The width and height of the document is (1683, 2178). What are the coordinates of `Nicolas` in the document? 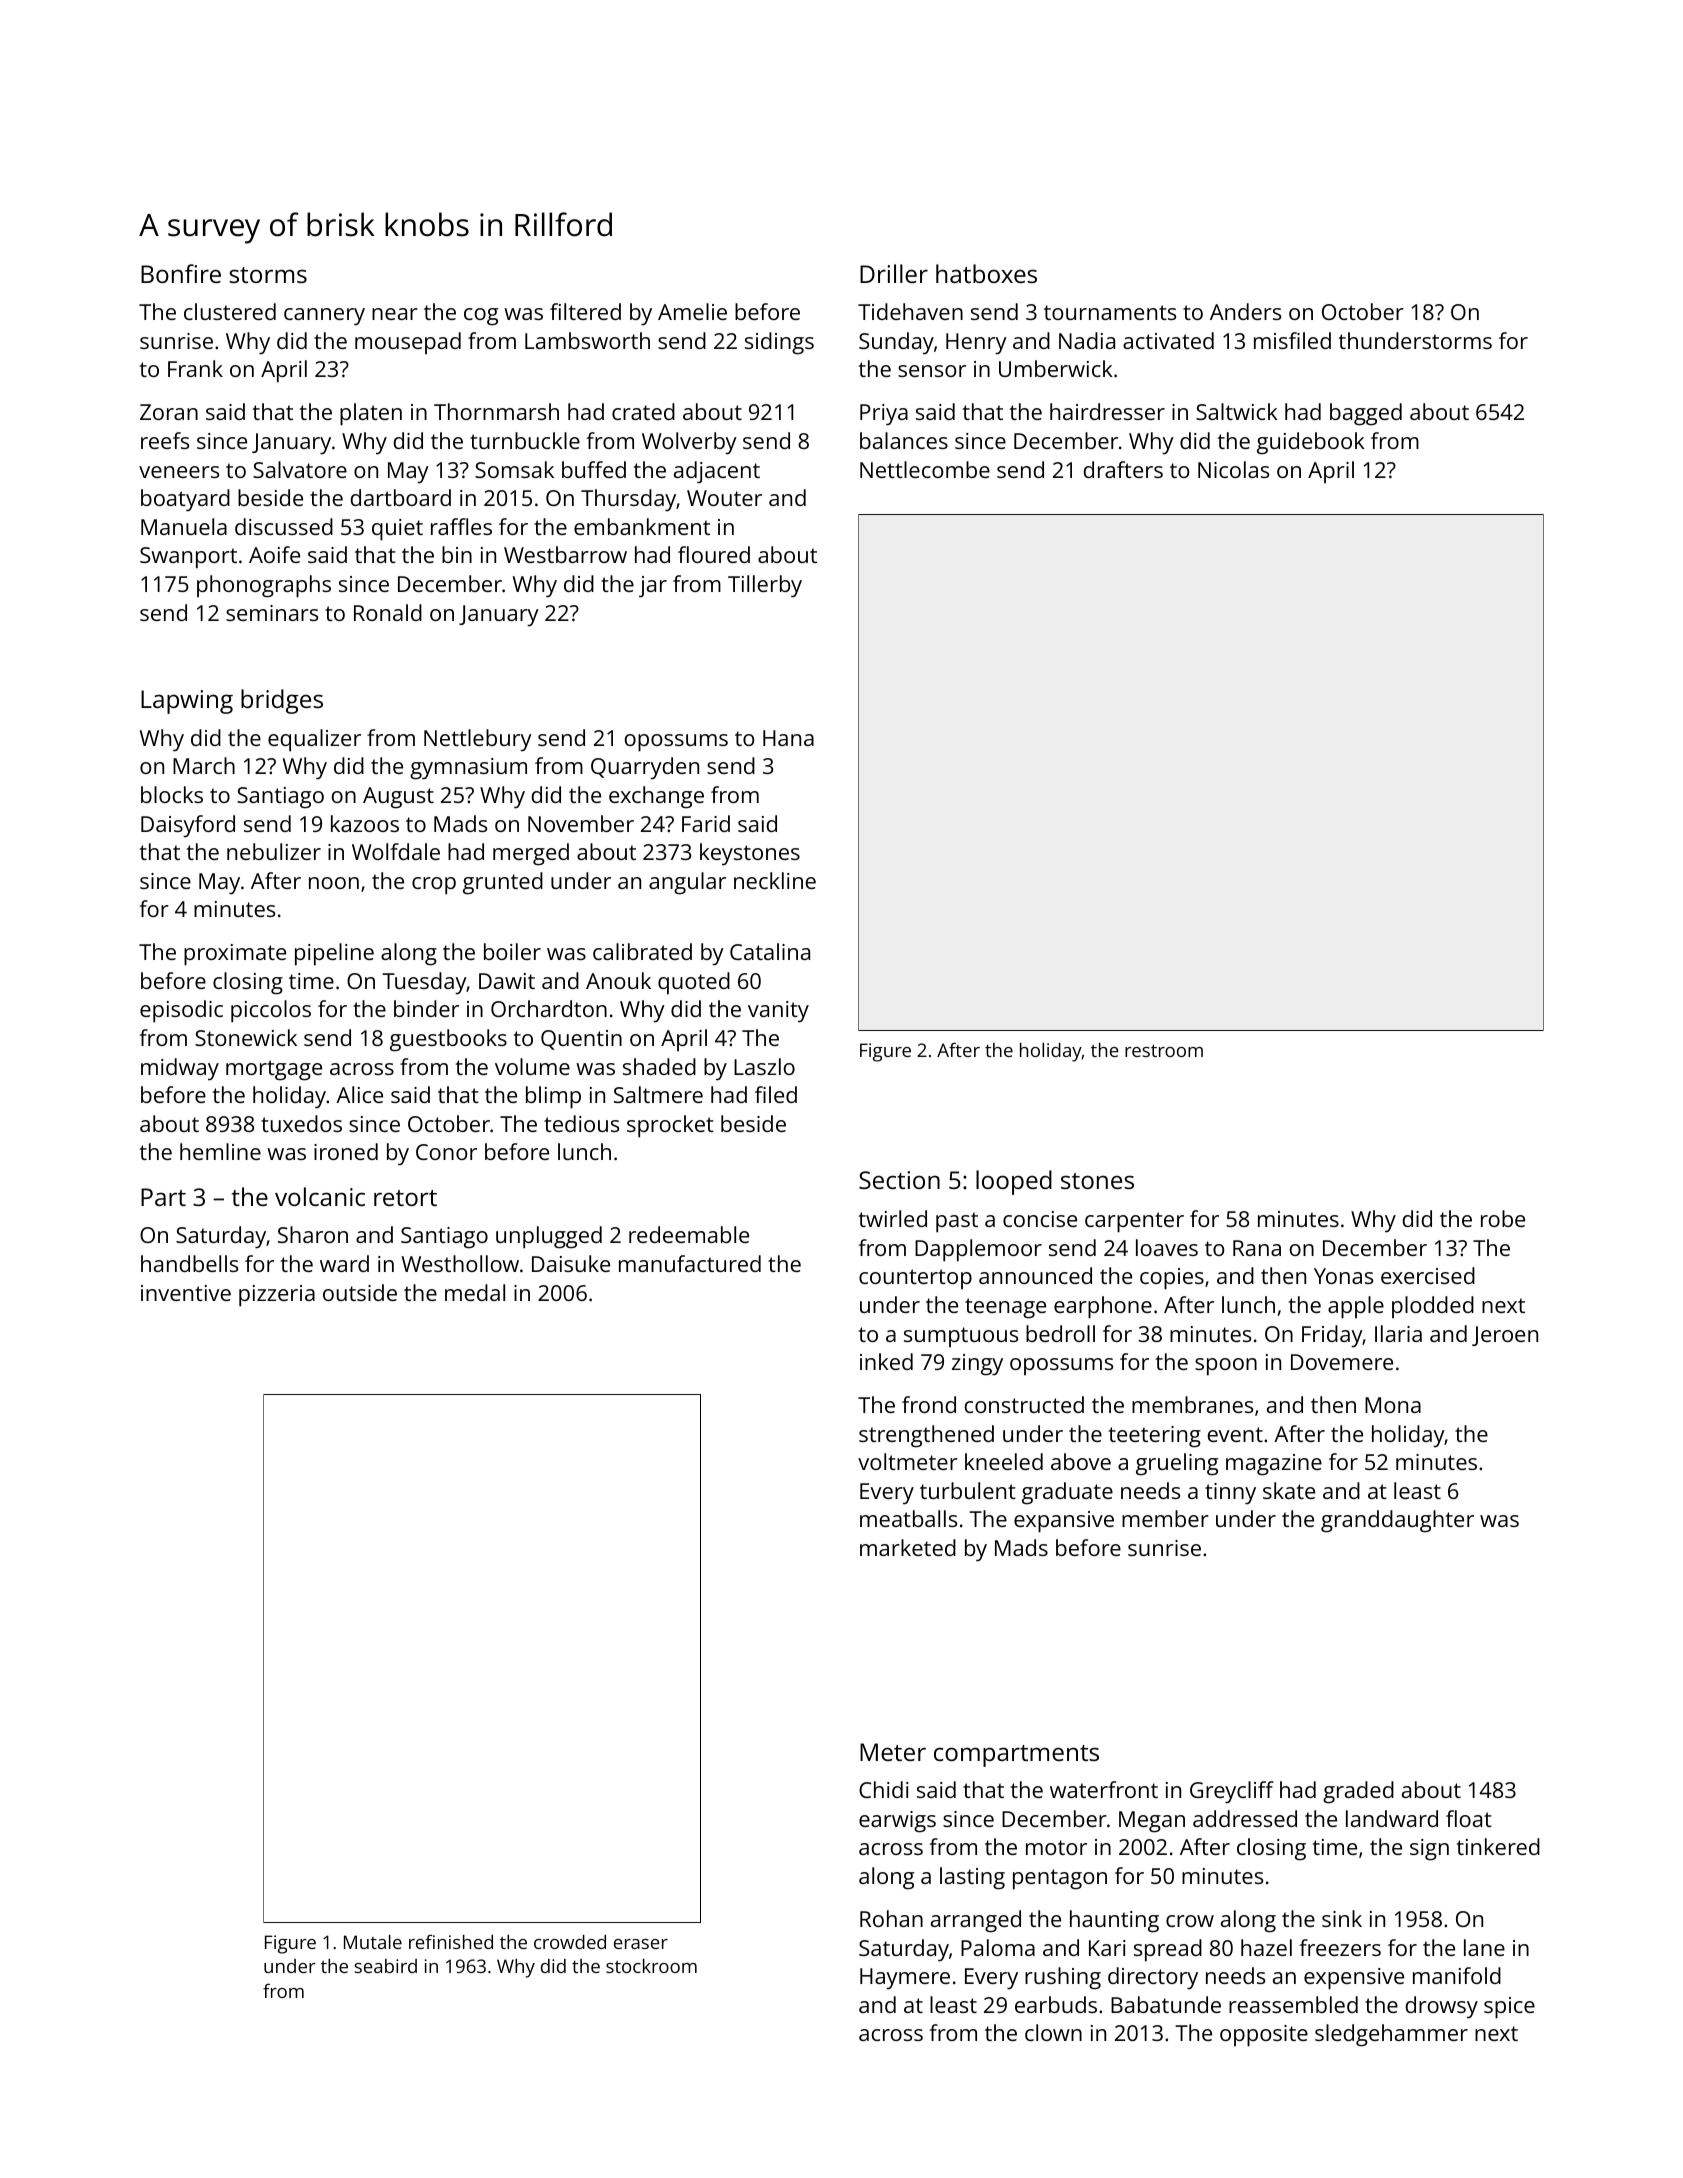 It's located at (1233, 469).
